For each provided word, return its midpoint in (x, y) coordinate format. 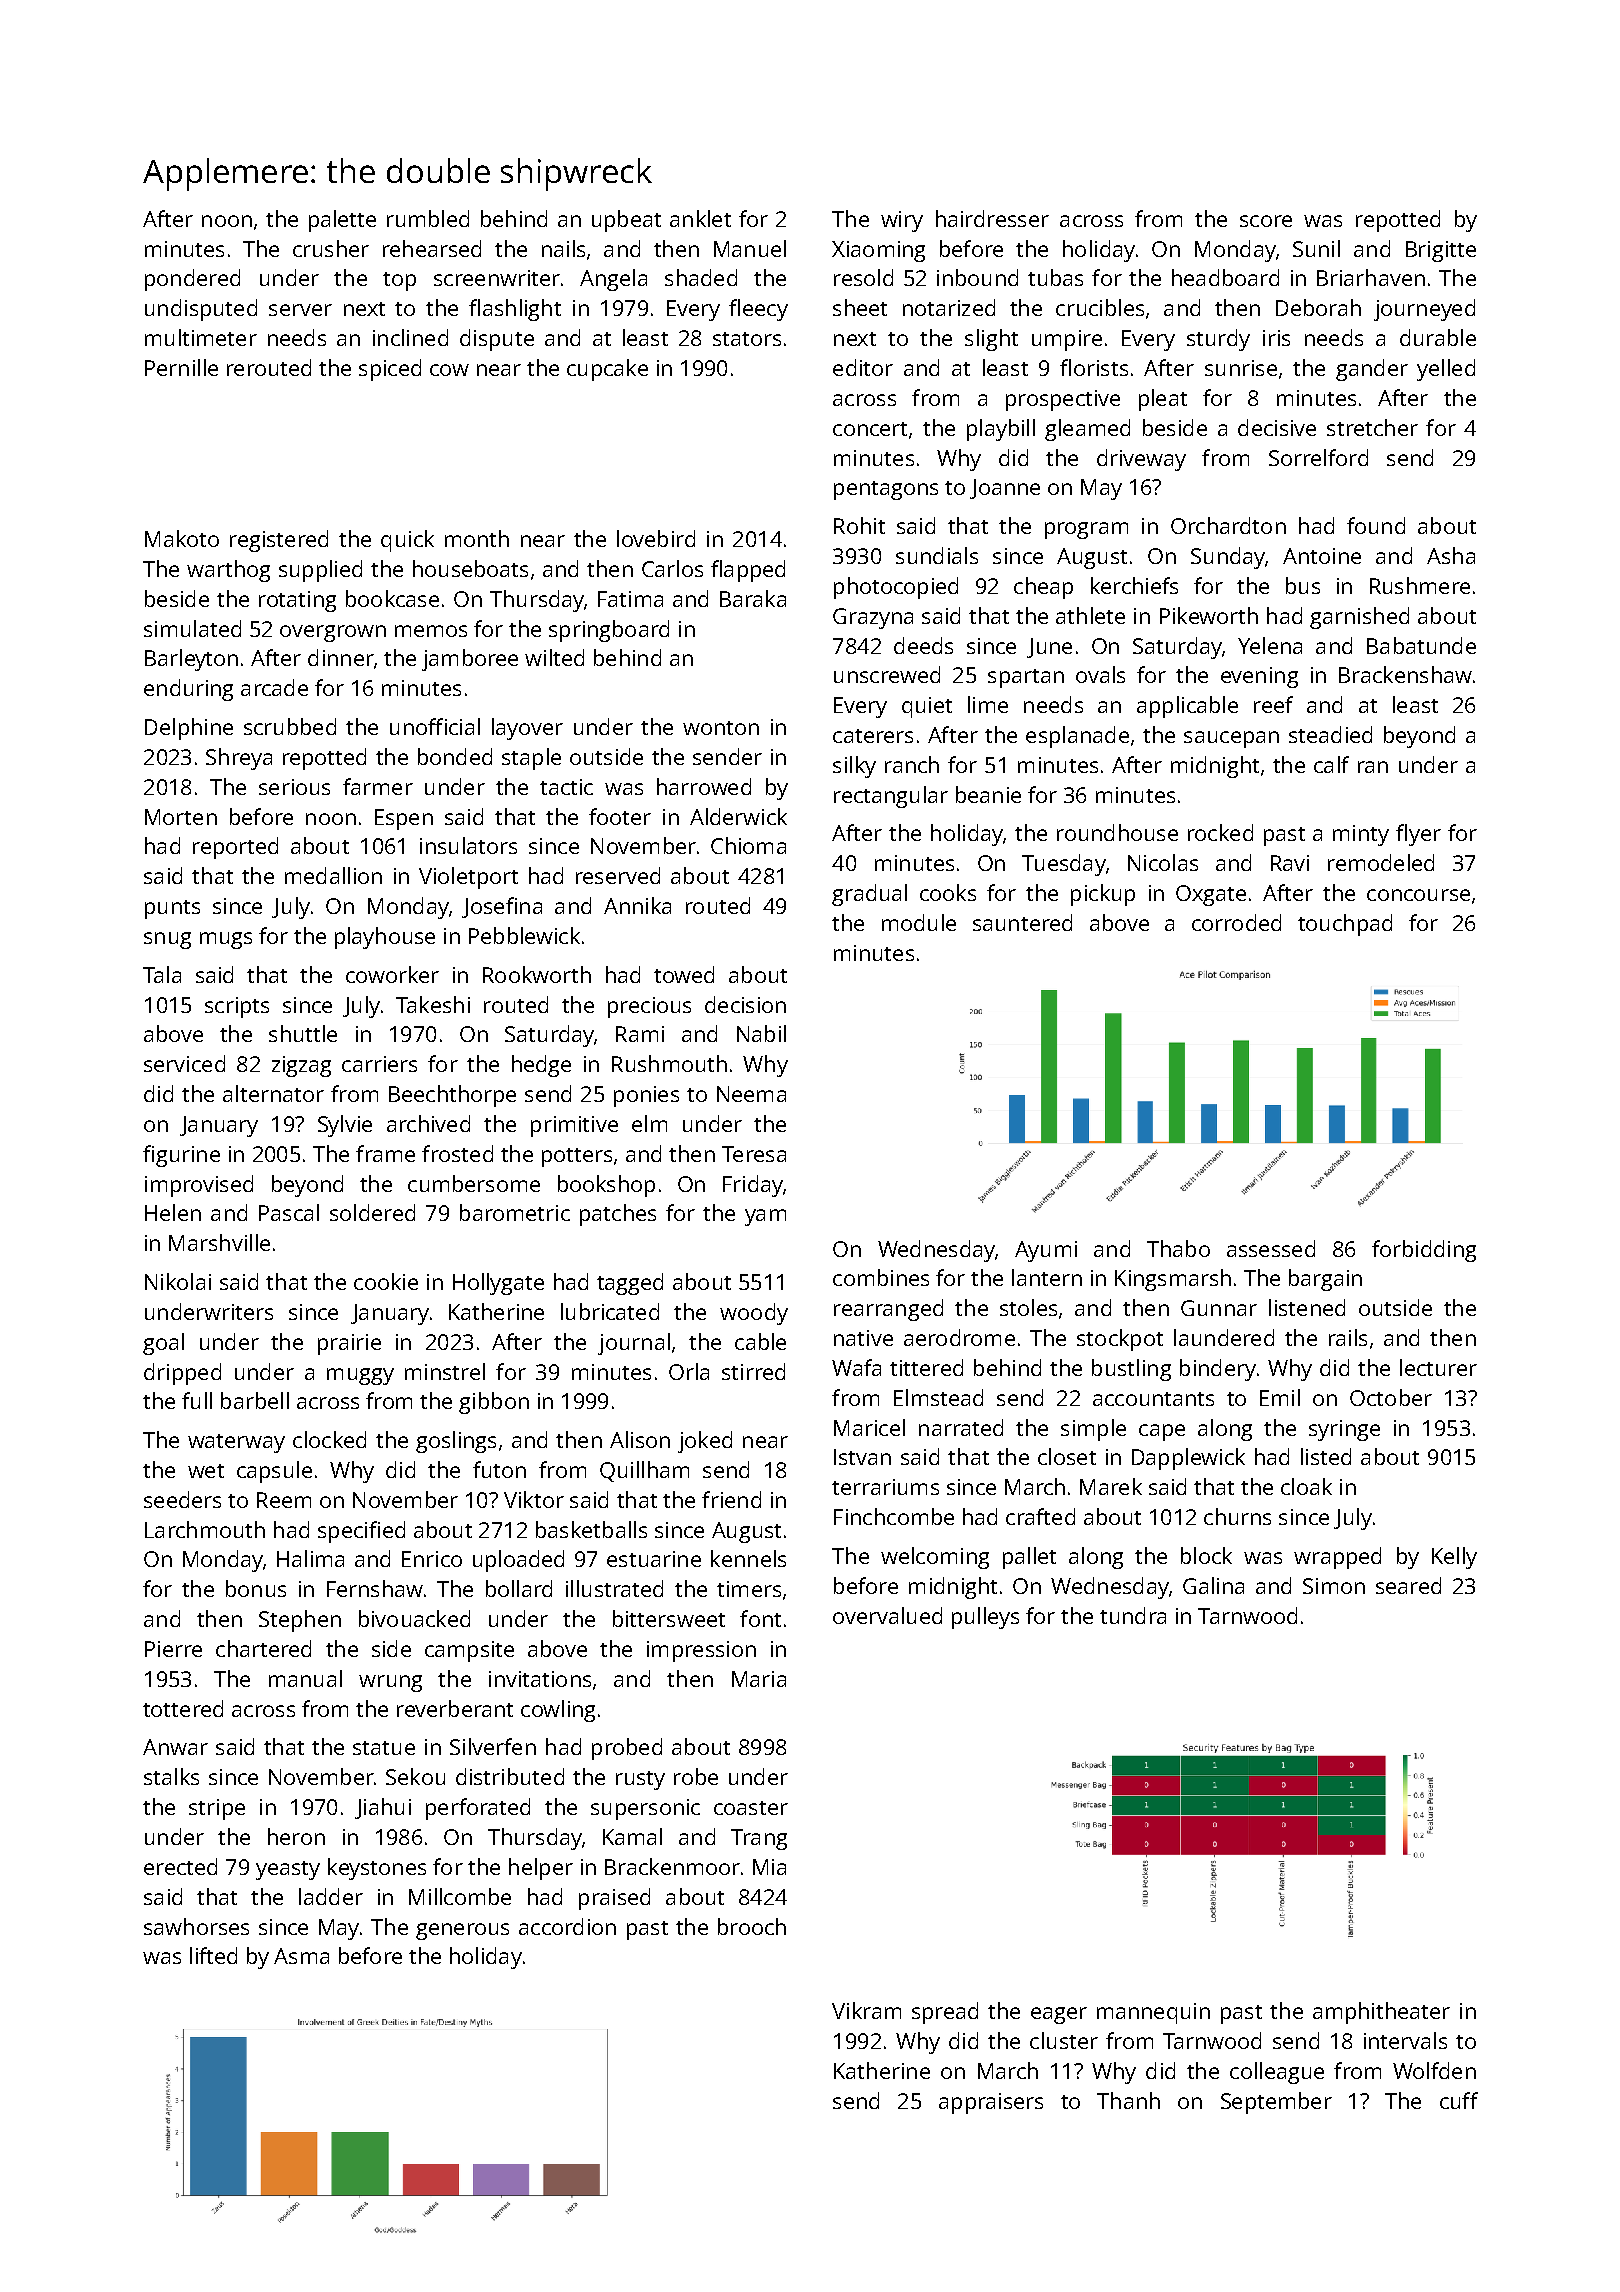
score (1266, 221)
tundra (1133, 1615)
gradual (869, 895)
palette (342, 221)
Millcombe (460, 1896)
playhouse (385, 938)
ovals (1100, 674)
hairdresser (992, 218)
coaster (751, 1808)
